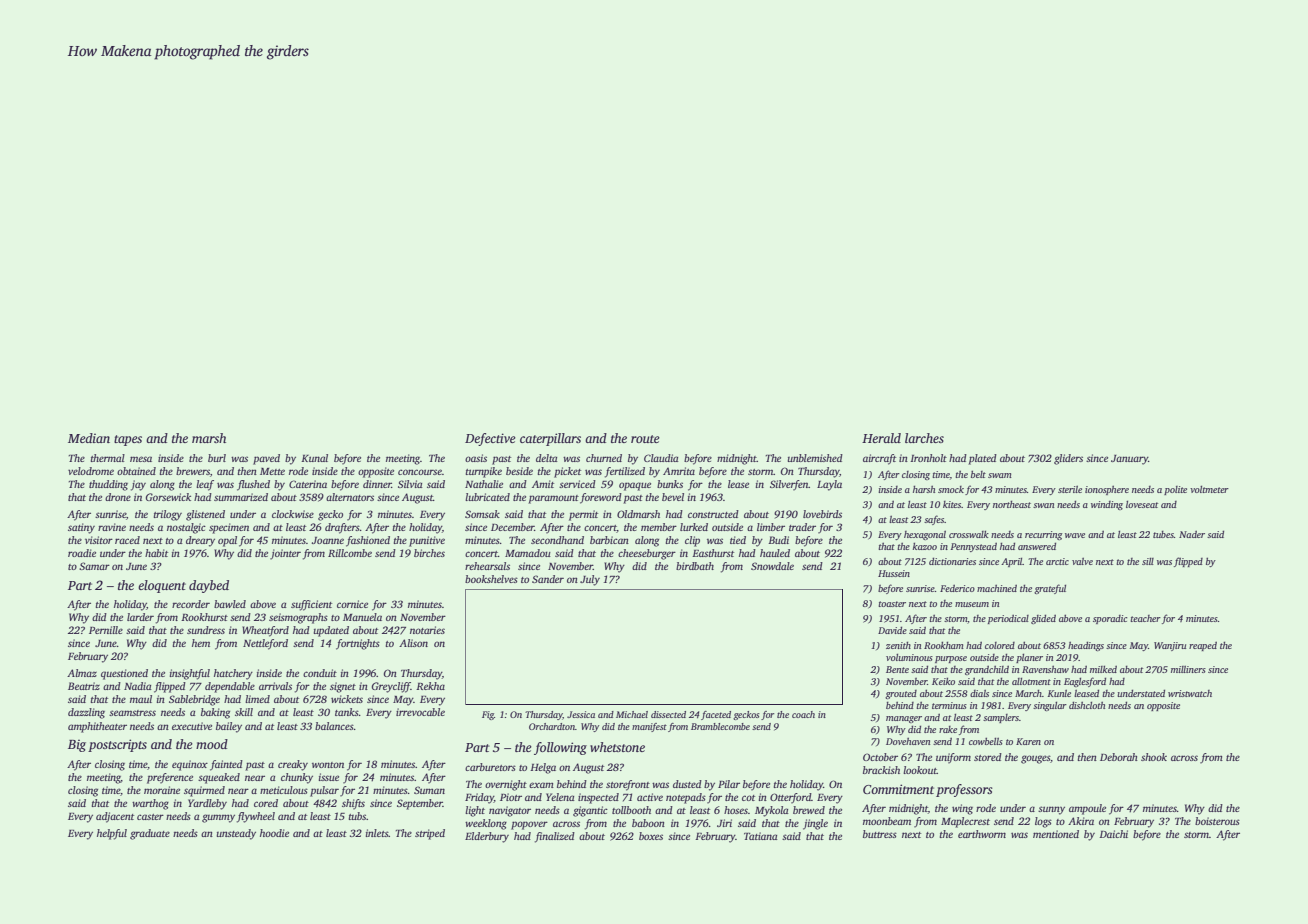 The height and width of the screenshot is (924, 1308). I want to click on dusted, so click(687, 784).
